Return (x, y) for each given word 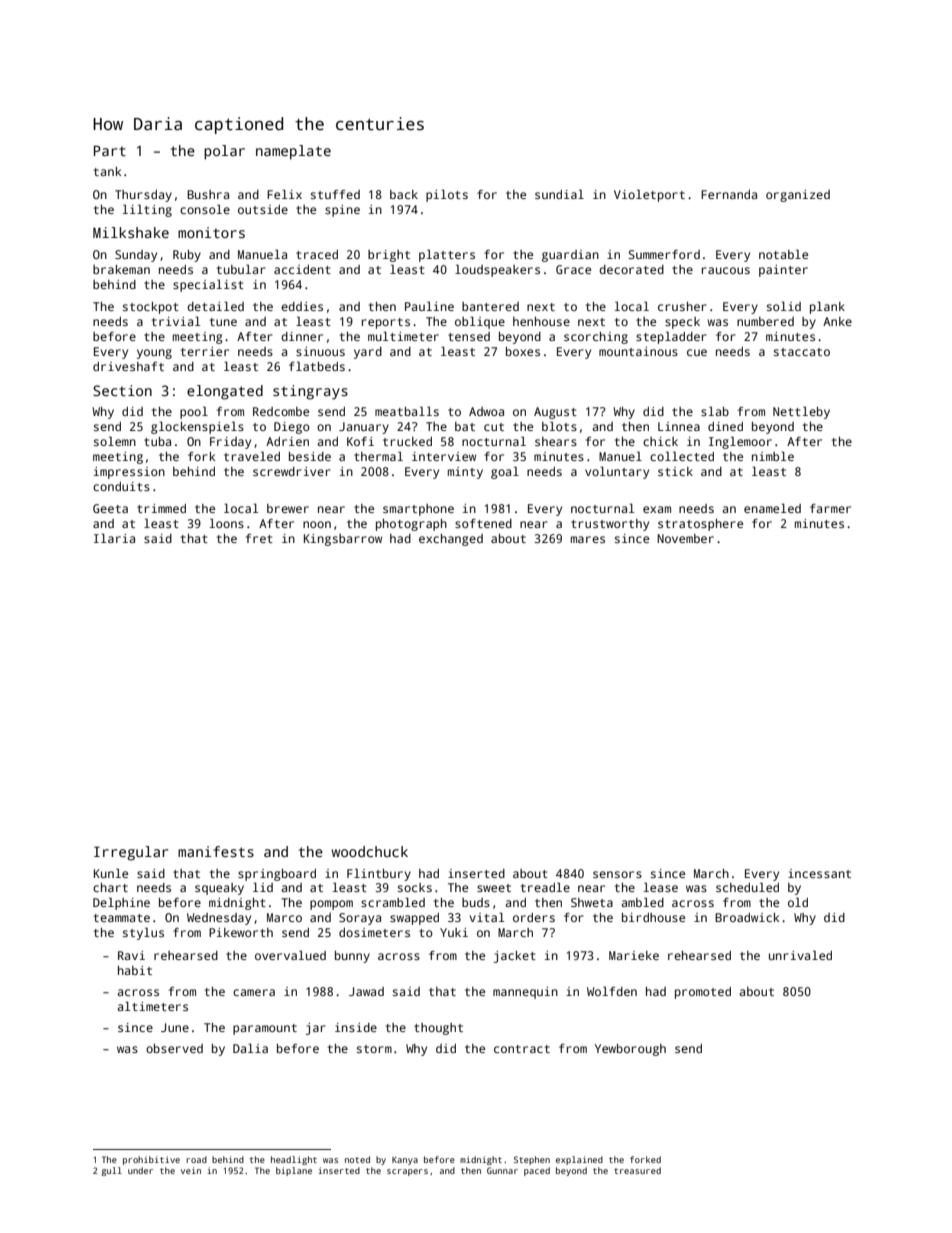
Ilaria (114, 538)
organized (798, 196)
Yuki (454, 932)
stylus (143, 933)
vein (191, 1170)
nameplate (293, 152)
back (404, 194)
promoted (703, 993)
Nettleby (801, 412)
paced (537, 1171)
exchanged (451, 540)
